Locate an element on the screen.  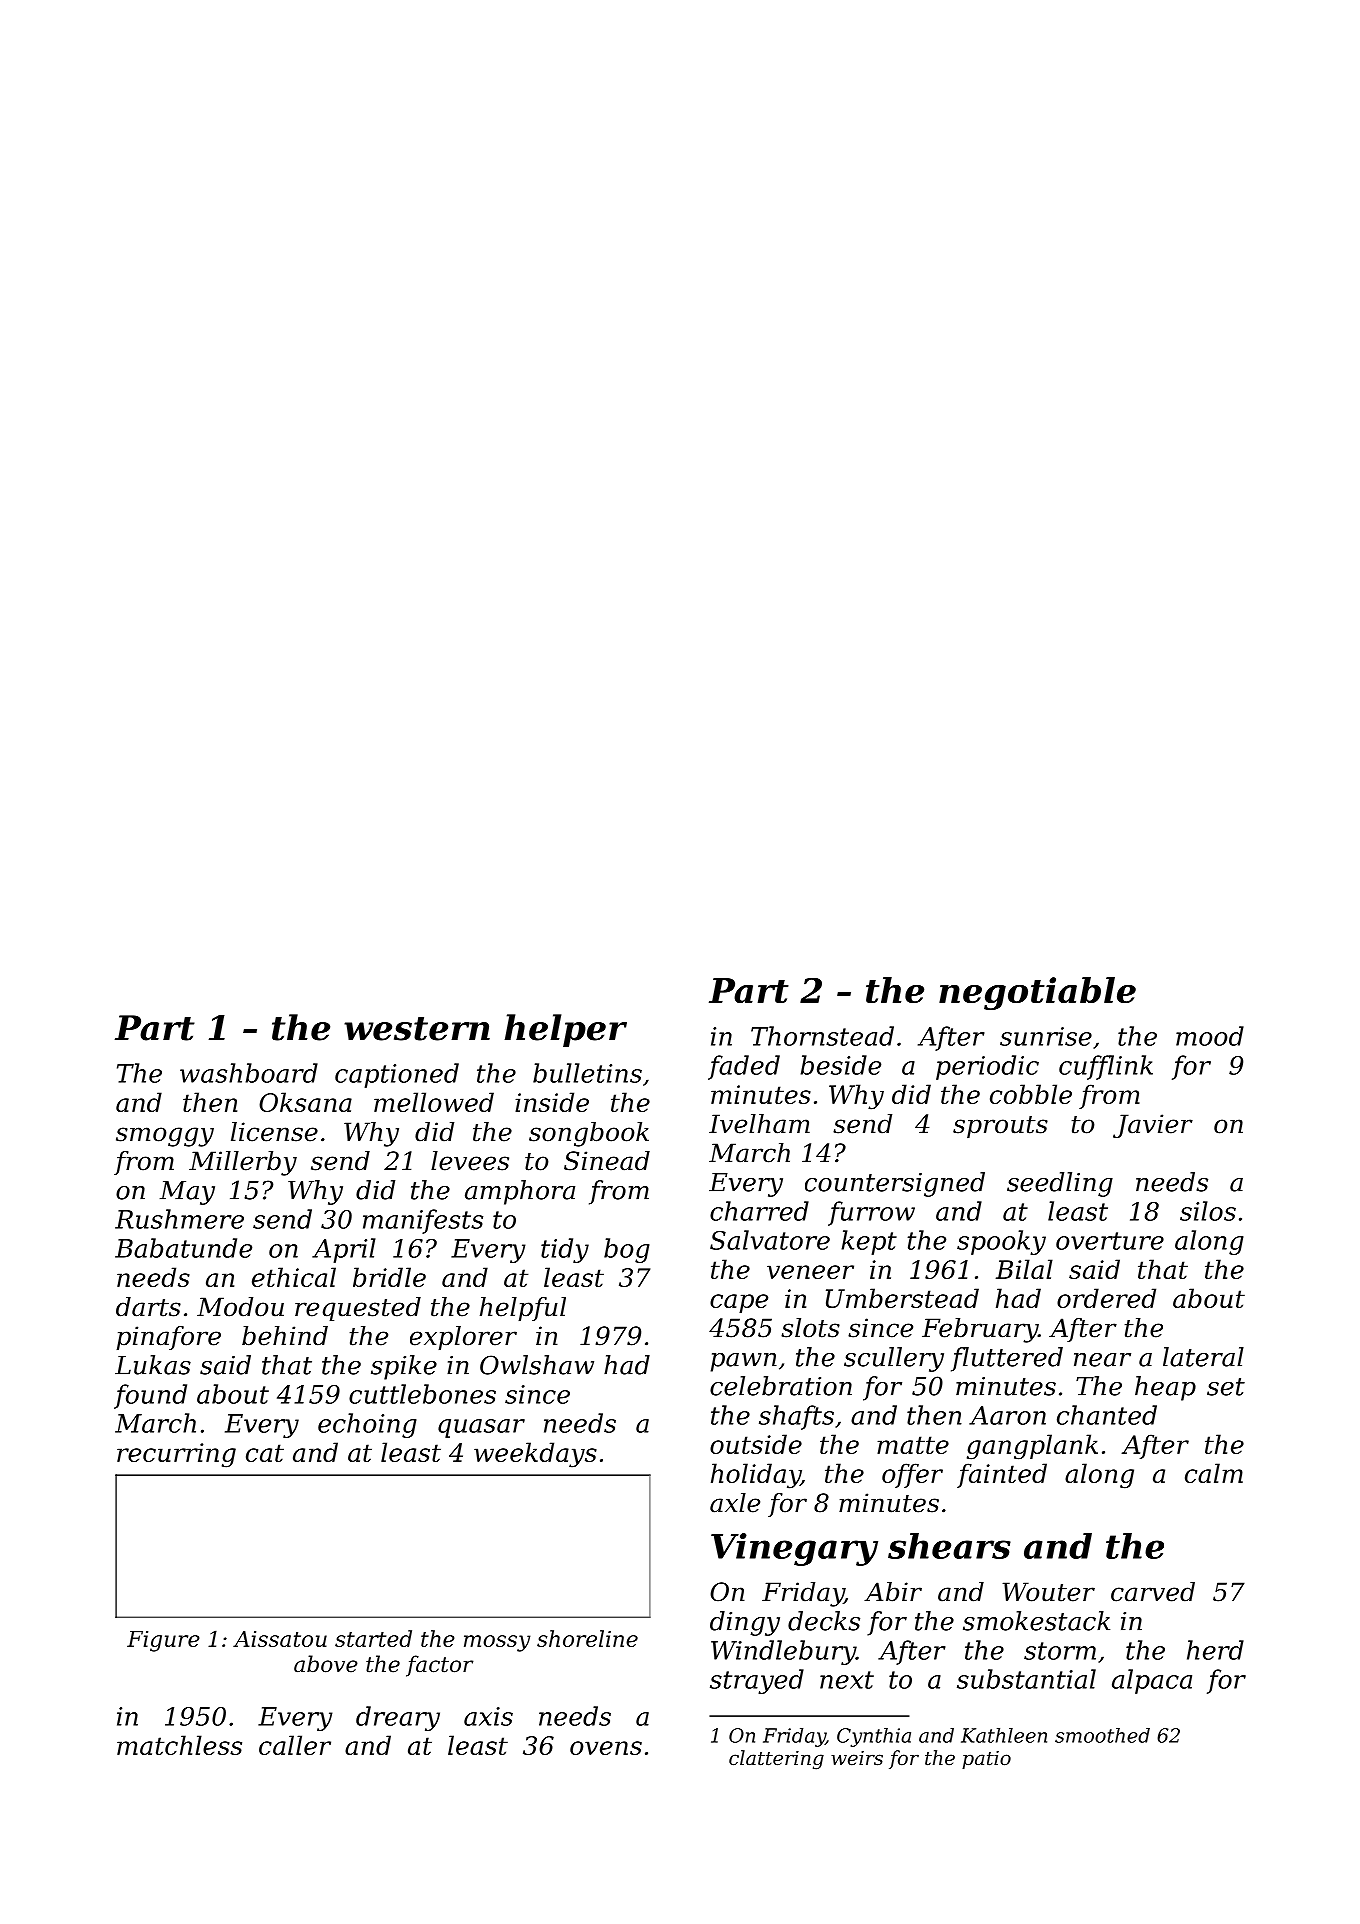
shears is located at coordinates (949, 1546).
